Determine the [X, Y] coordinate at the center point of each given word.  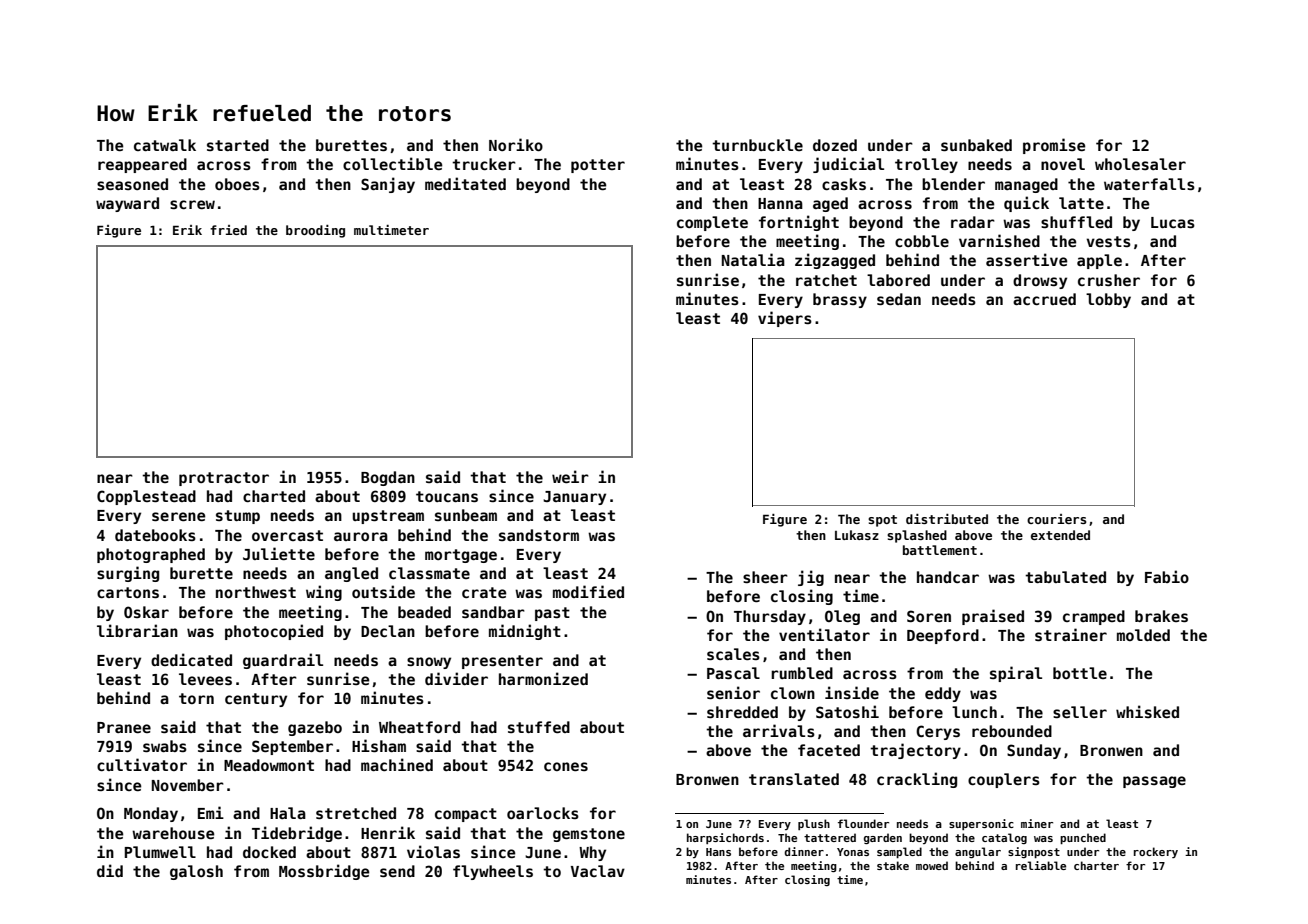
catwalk [165, 145]
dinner [804, 851]
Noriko [516, 144]
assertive [1027, 259]
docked [269, 852]
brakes [1161, 616]
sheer [765, 577]
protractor [224, 479]
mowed [932, 865]
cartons [128, 592]
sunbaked [976, 145]
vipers [785, 319]
